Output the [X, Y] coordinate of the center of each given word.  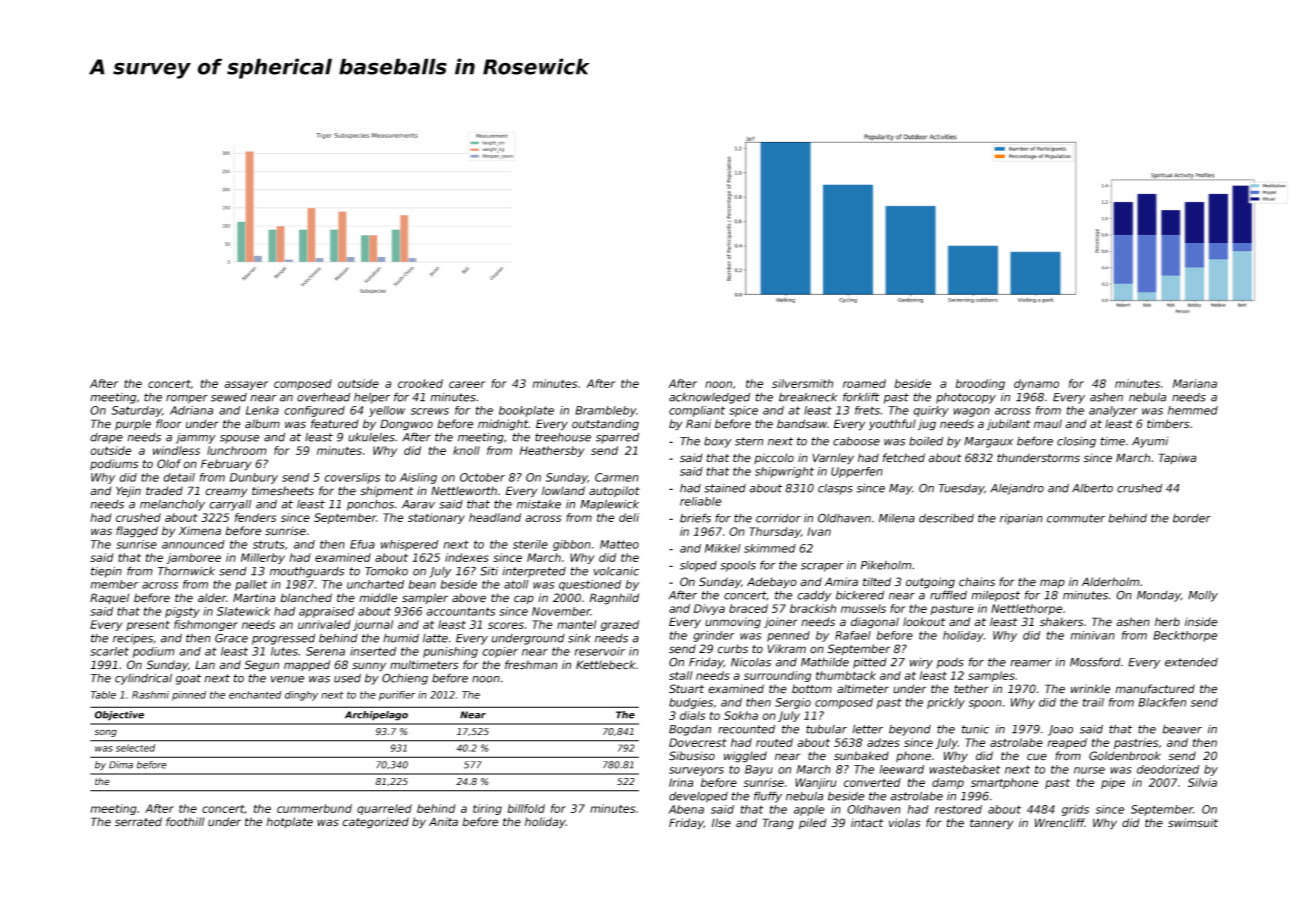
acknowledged [709, 398]
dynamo [1036, 384]
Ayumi [1150, 442]
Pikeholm [886, 565]
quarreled [384, 809]
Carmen [617, 477]
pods [950, 663]
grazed [620, 625]
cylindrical [143, 679]
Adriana [191, 410]
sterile [530, 544]
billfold [526, 808]
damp [948, 783]
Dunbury [254, 478]
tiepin [106, 572]
